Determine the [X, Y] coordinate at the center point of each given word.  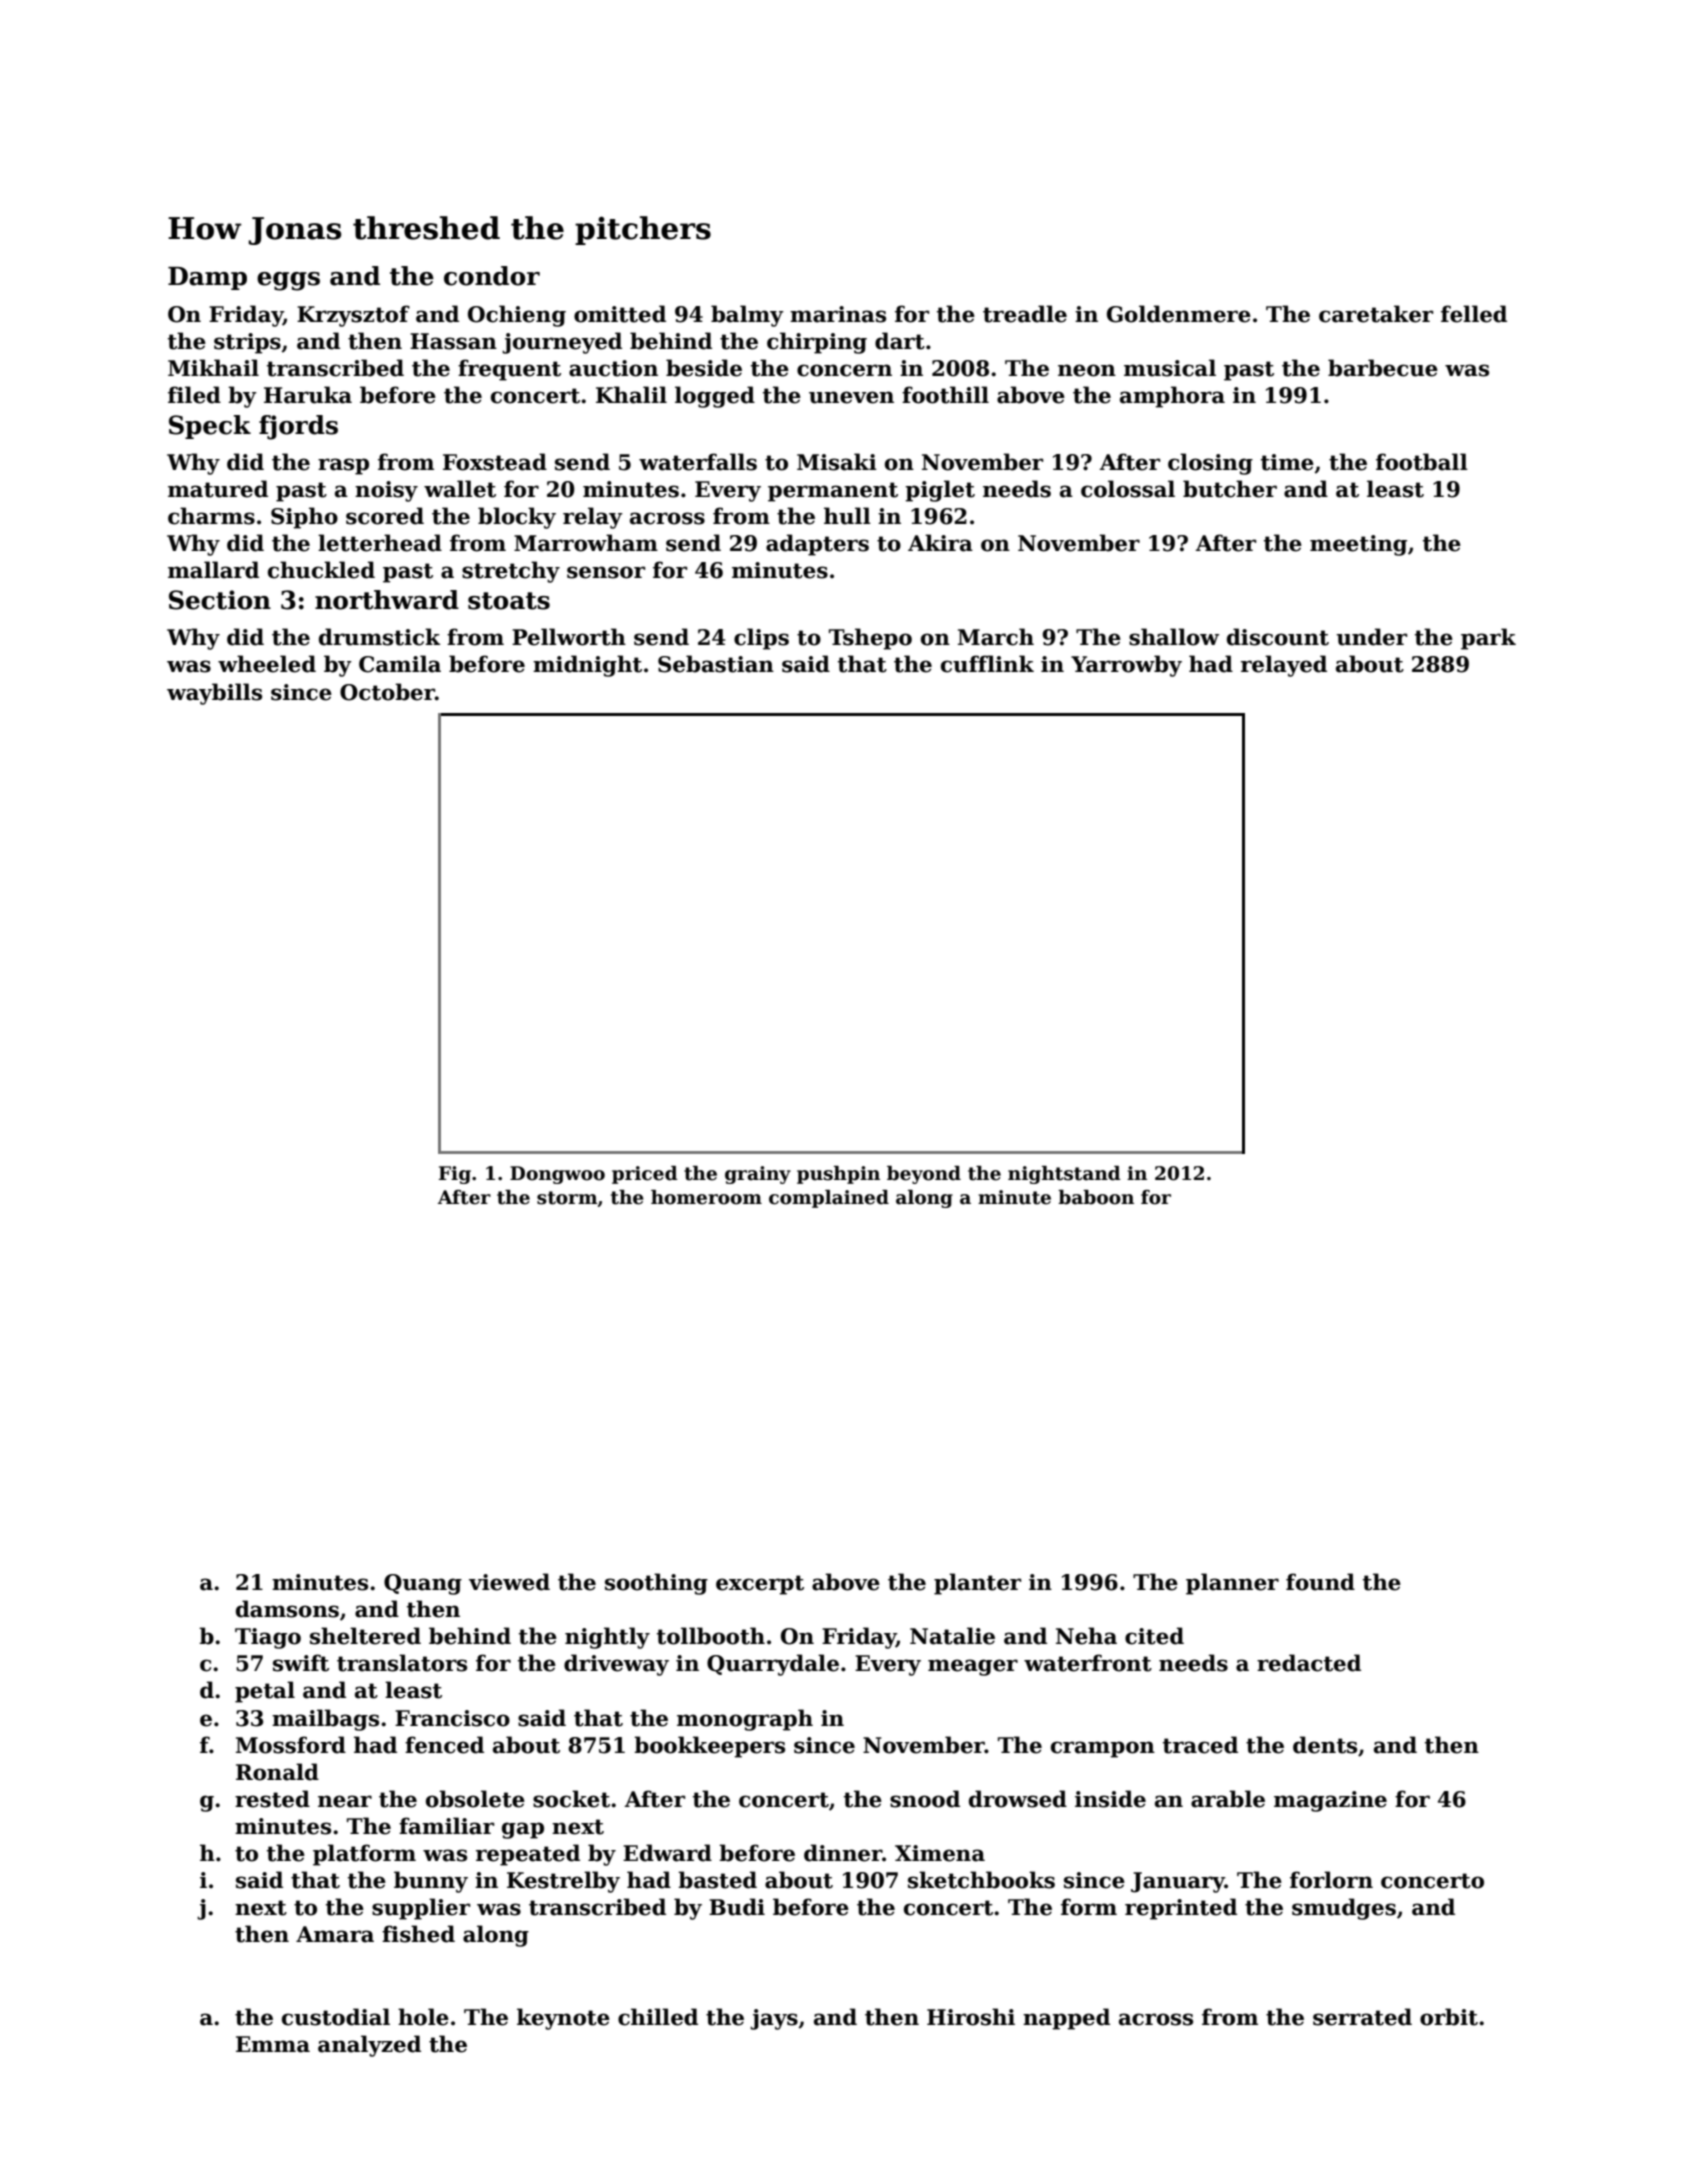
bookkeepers [709, 1747]
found [1320, 1582]
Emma [273, 2044]
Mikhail [213, 368]
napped [1066, 2019]
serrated [1362, 2017]
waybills [214, 694]
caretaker [1376, 314]
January [1178, 1882]
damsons [287, 1609]
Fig [455, 1175]
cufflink [987, 664]
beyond [924, 1175]
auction [613, 368]
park [1488, 639]
